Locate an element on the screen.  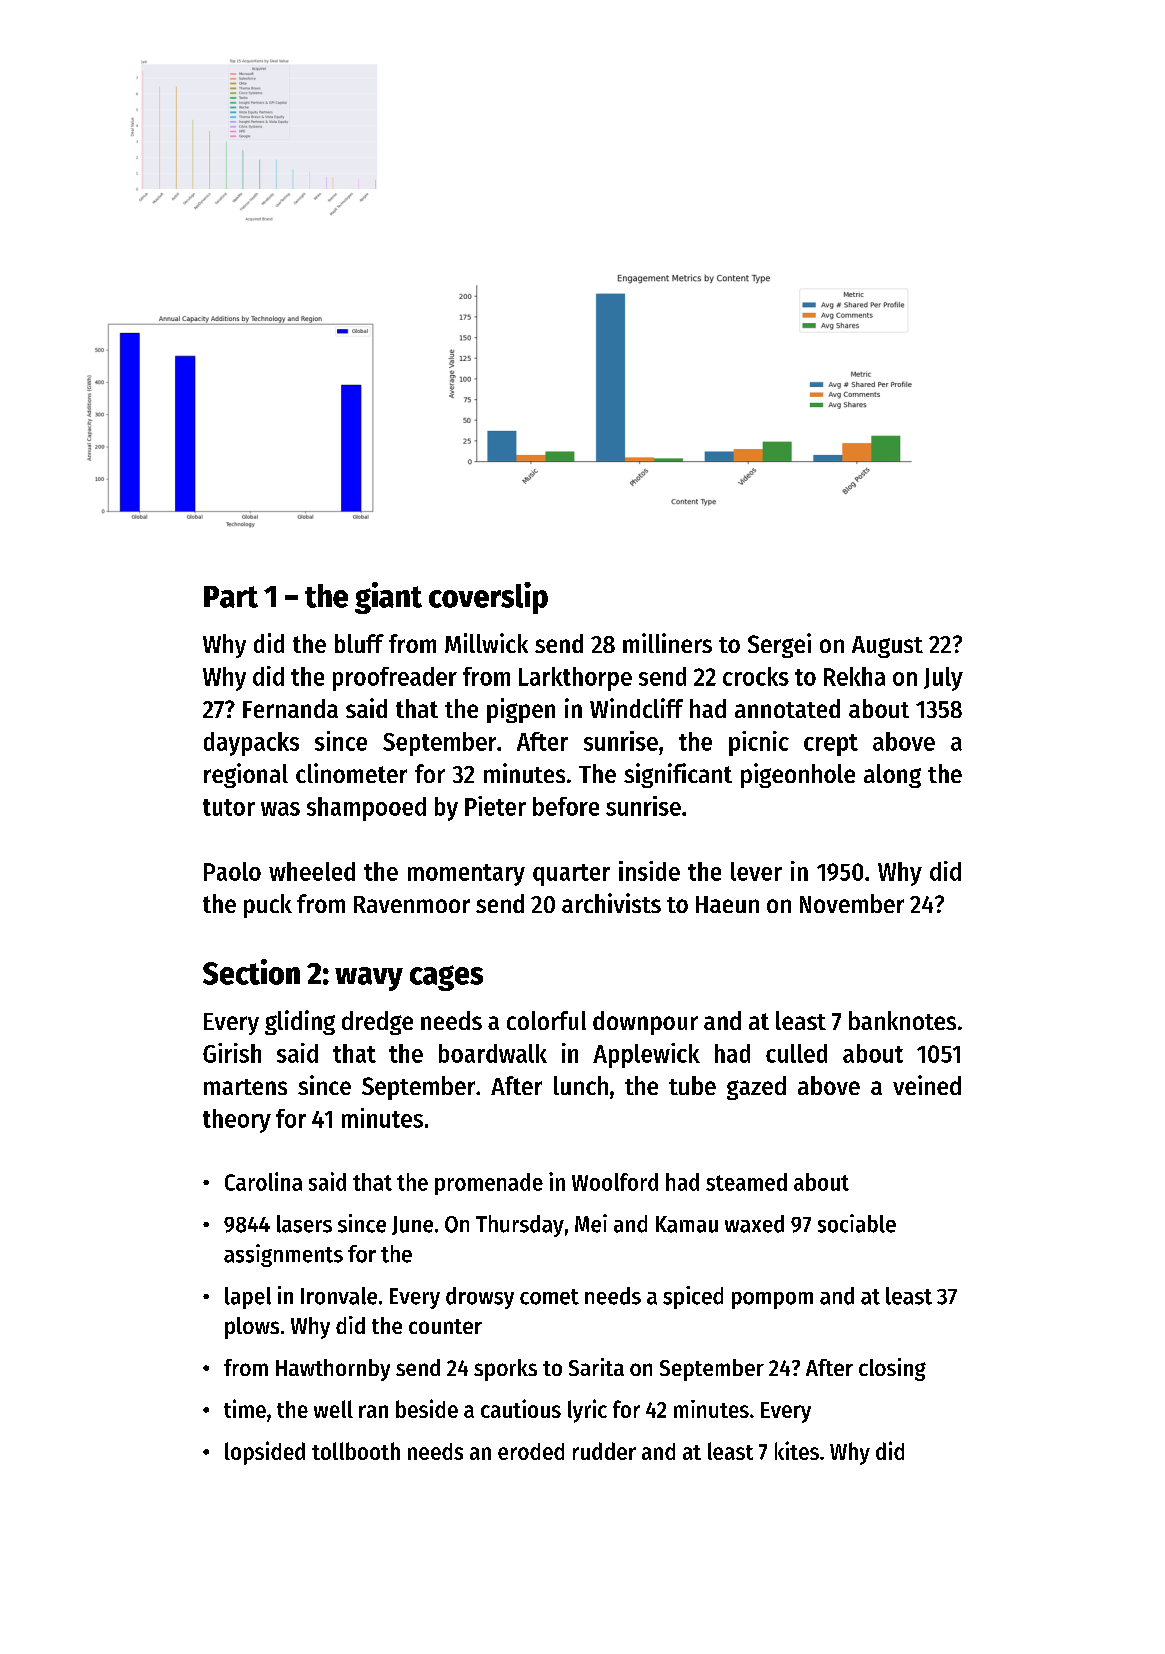
along is located at coordinates (892, 776).
